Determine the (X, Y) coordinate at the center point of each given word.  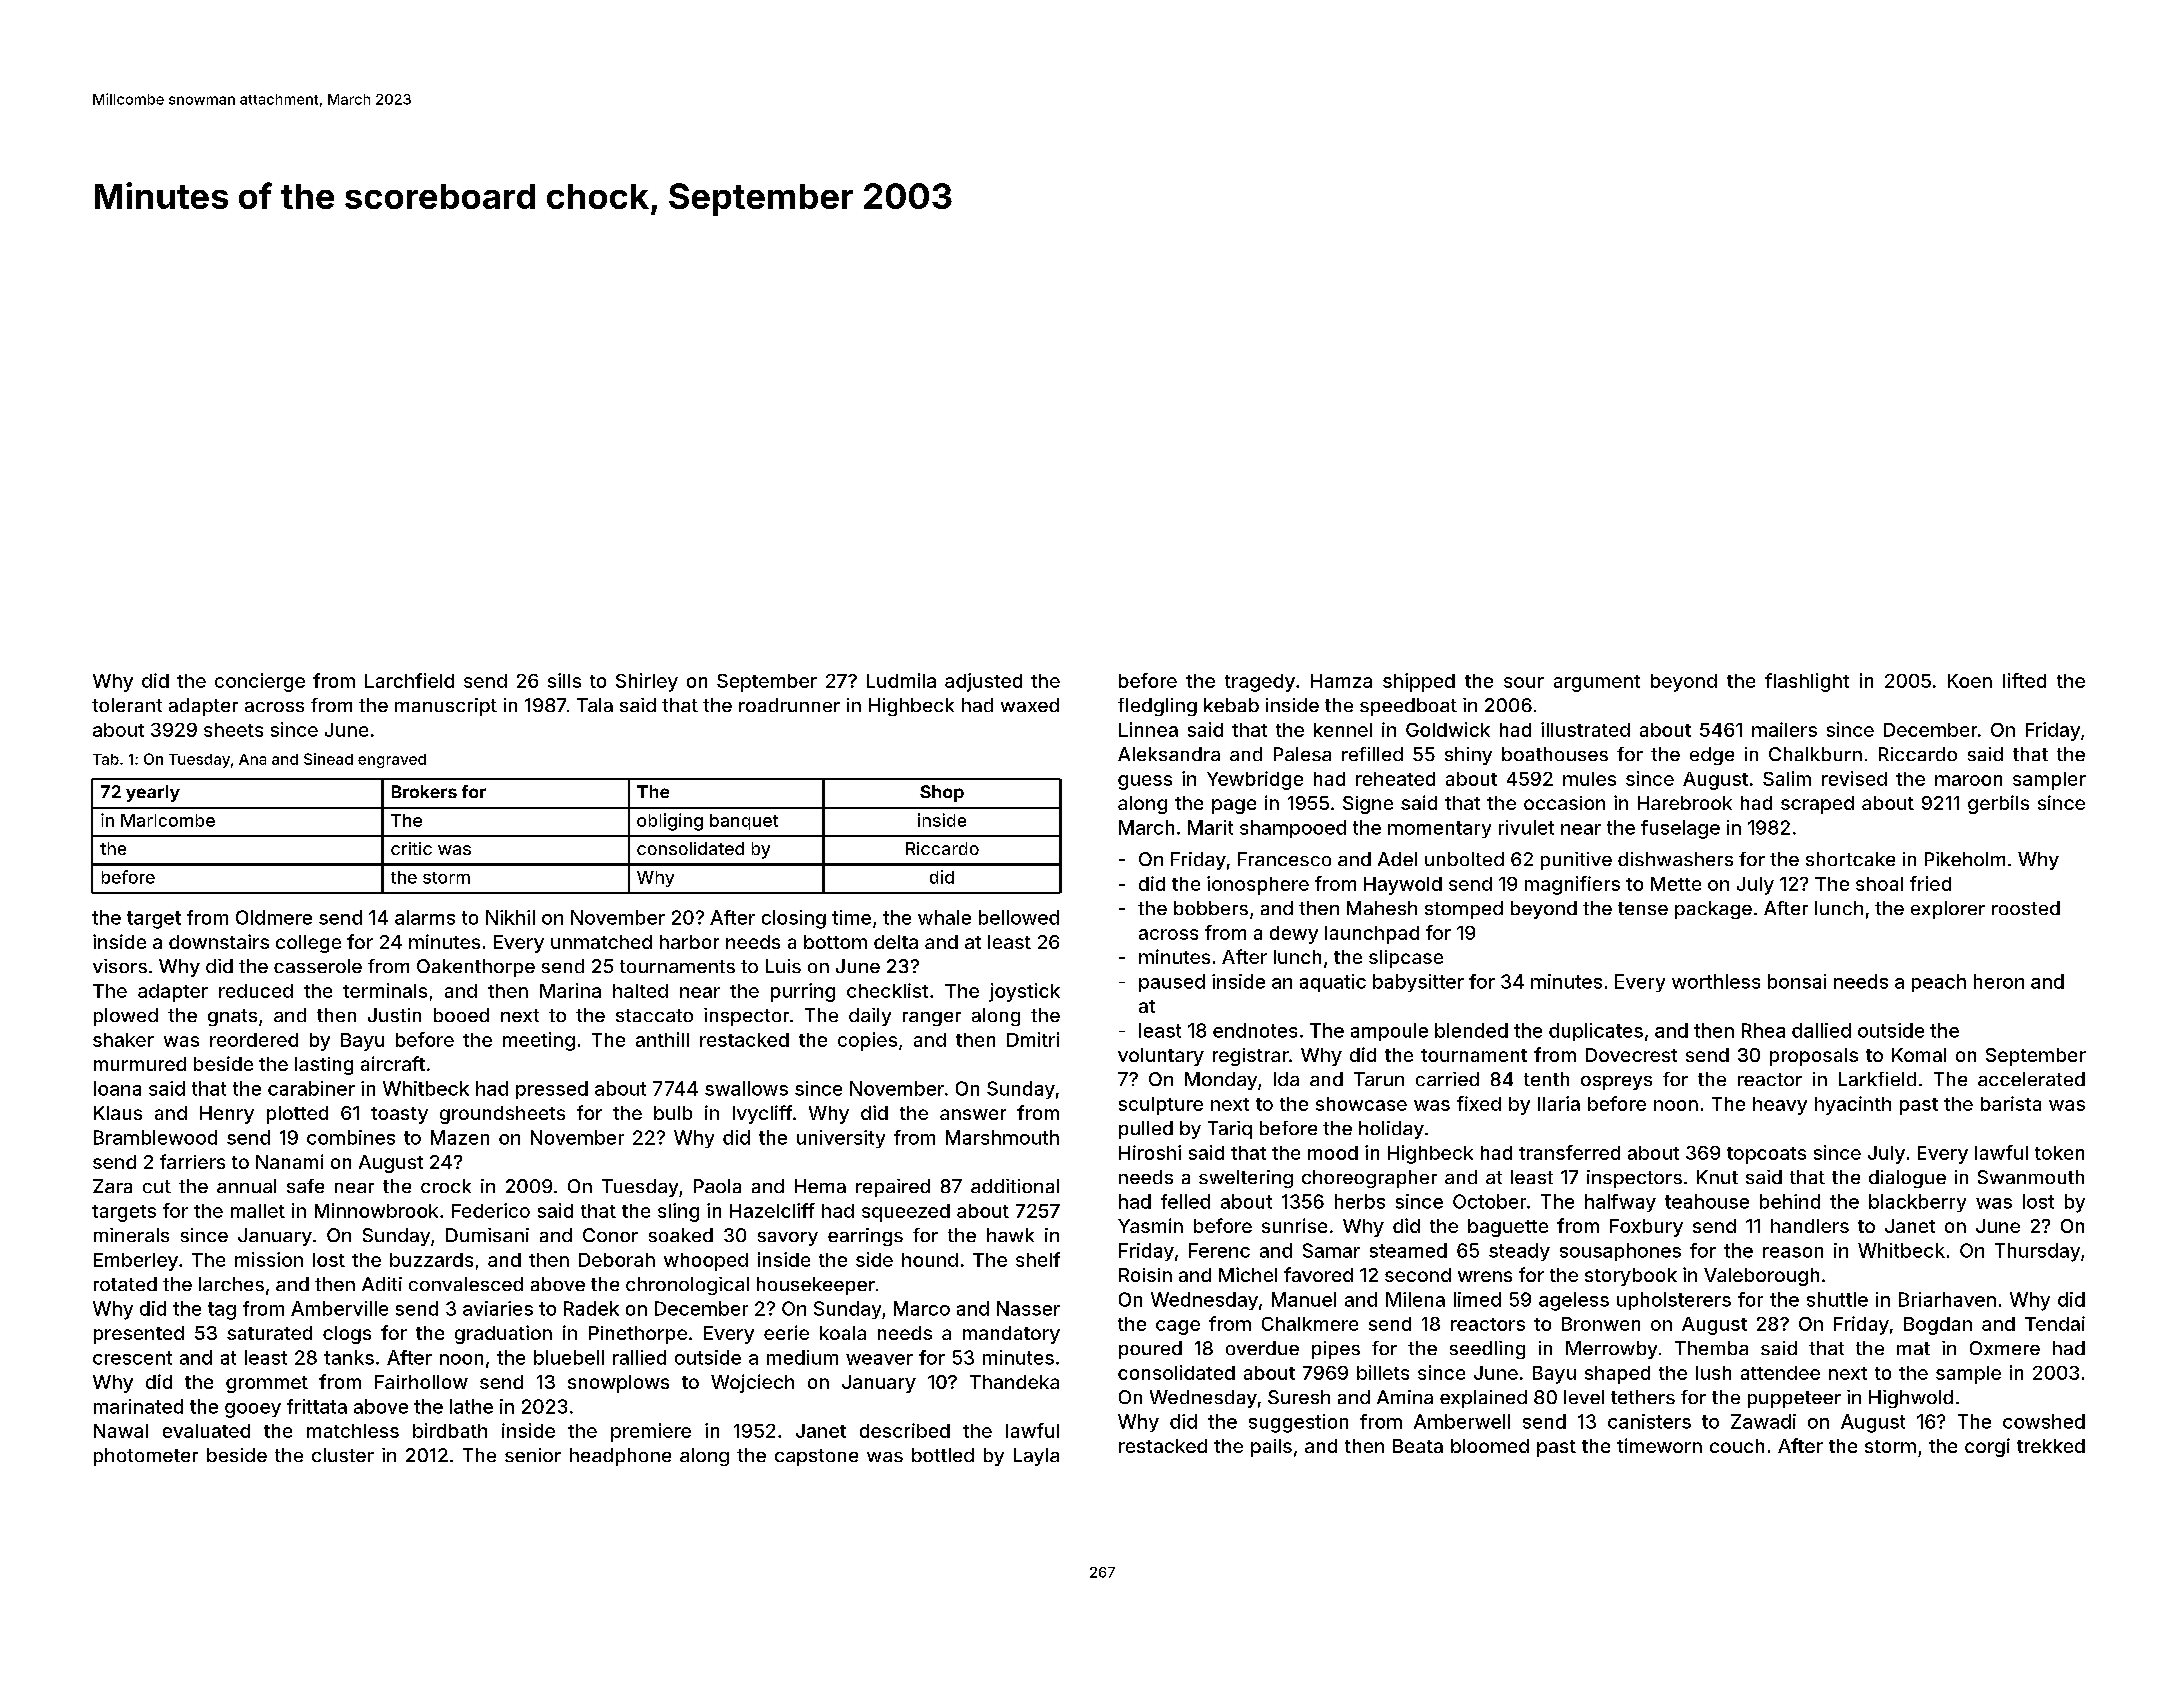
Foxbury (1646, 1228)
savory (788, 1239)
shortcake (1850, 859)
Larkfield (1877, 1079)
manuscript (446, 707)
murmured (140, 1064)
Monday (1221, 1081)
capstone (816, 1457)
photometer (146, 1457)
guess (1145, 782)
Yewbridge (1255, 780)
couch (1737, 1446)
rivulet (1526, 827)
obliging (670, 822)
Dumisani (487, 1235)
